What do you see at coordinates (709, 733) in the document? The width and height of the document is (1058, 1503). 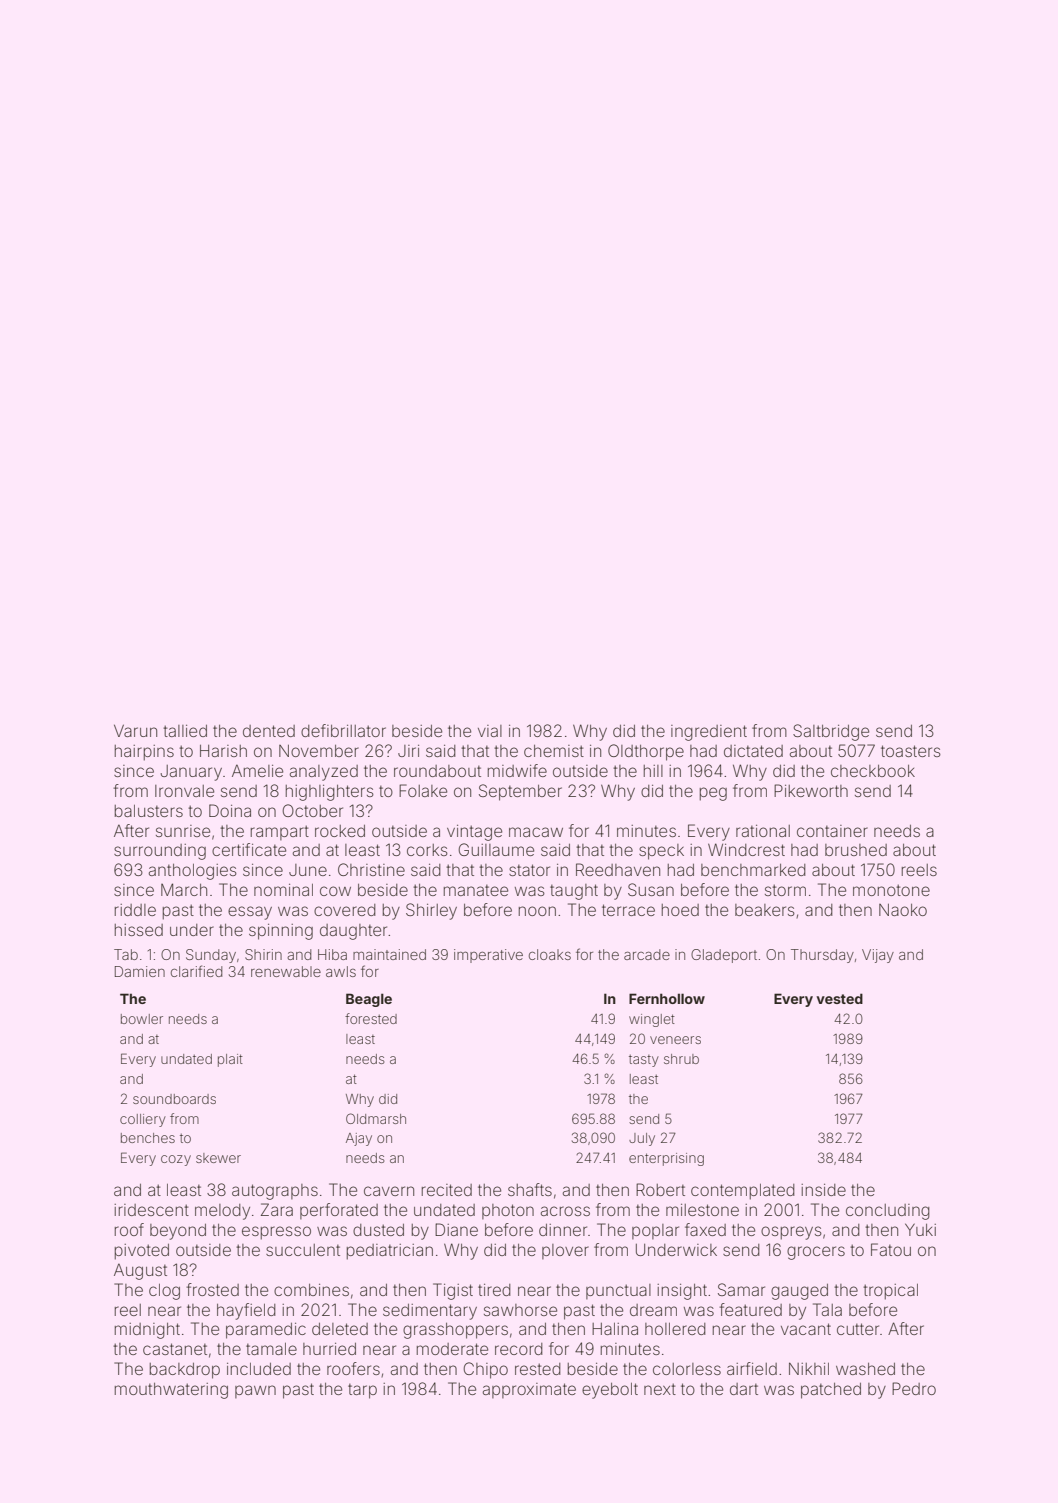 I see `ingredient` at bounding box center [709, 733].
